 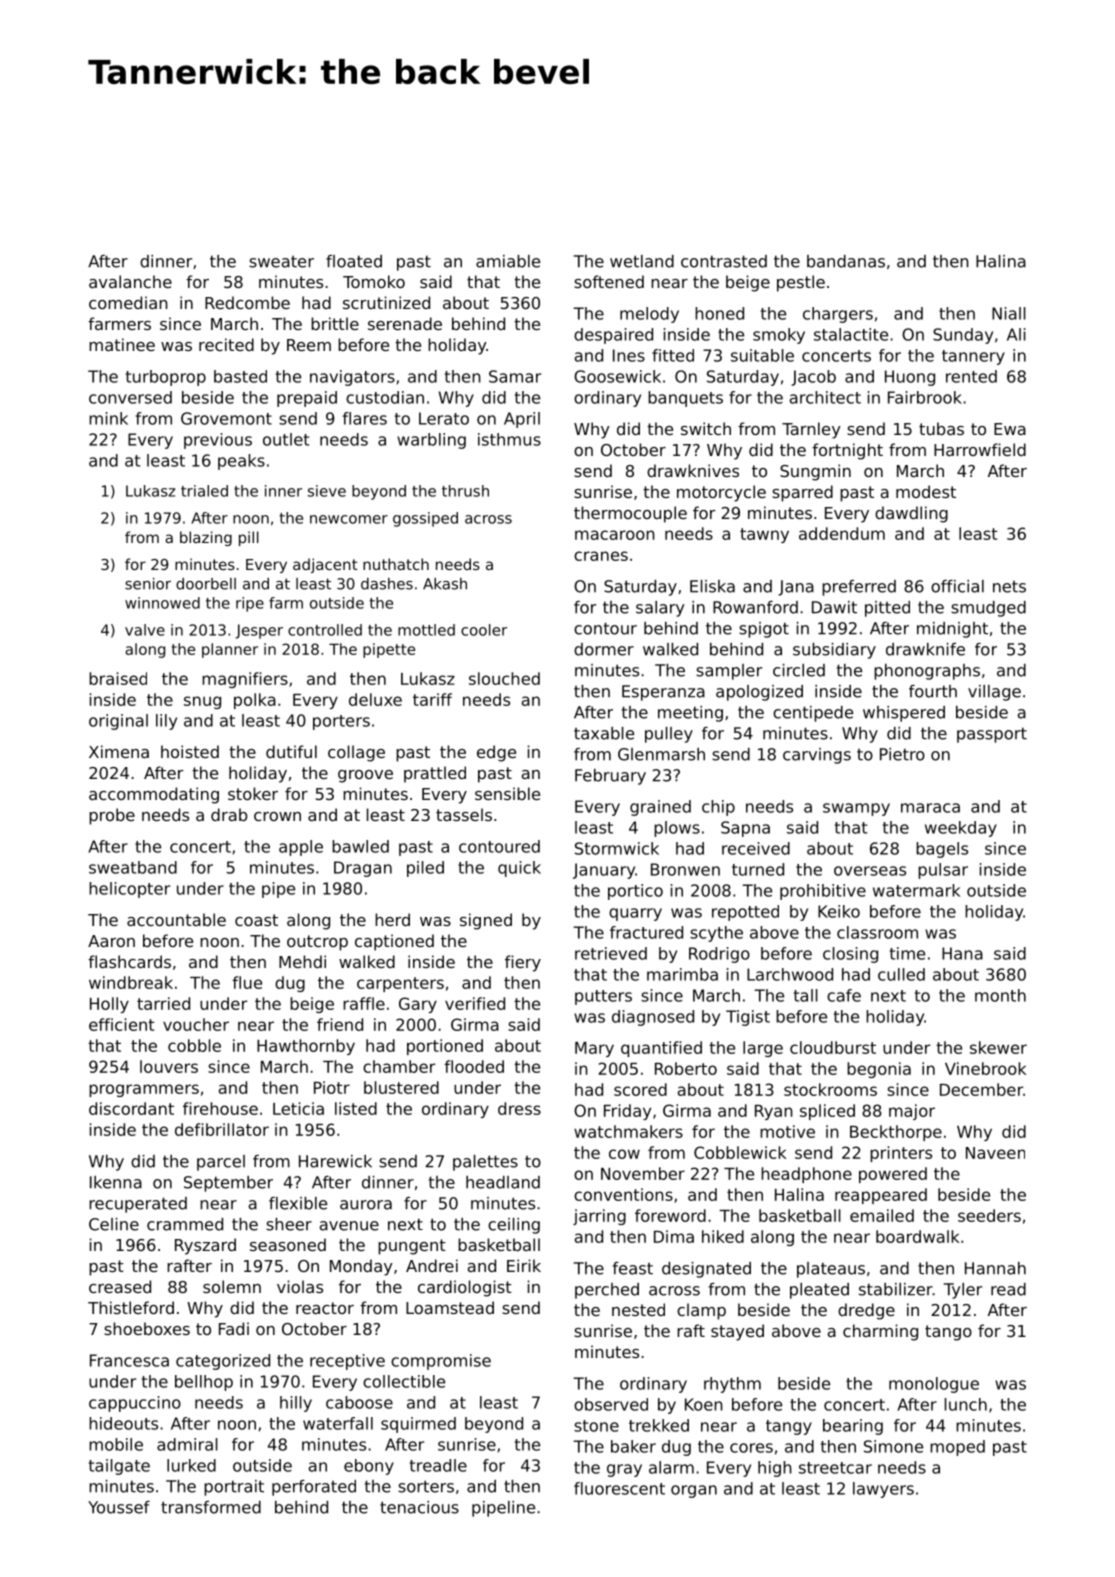 What do you see at coordinates (450, 1307) in the screenshot?
I see `Loamstead` at bounding box center [450, 1307].
